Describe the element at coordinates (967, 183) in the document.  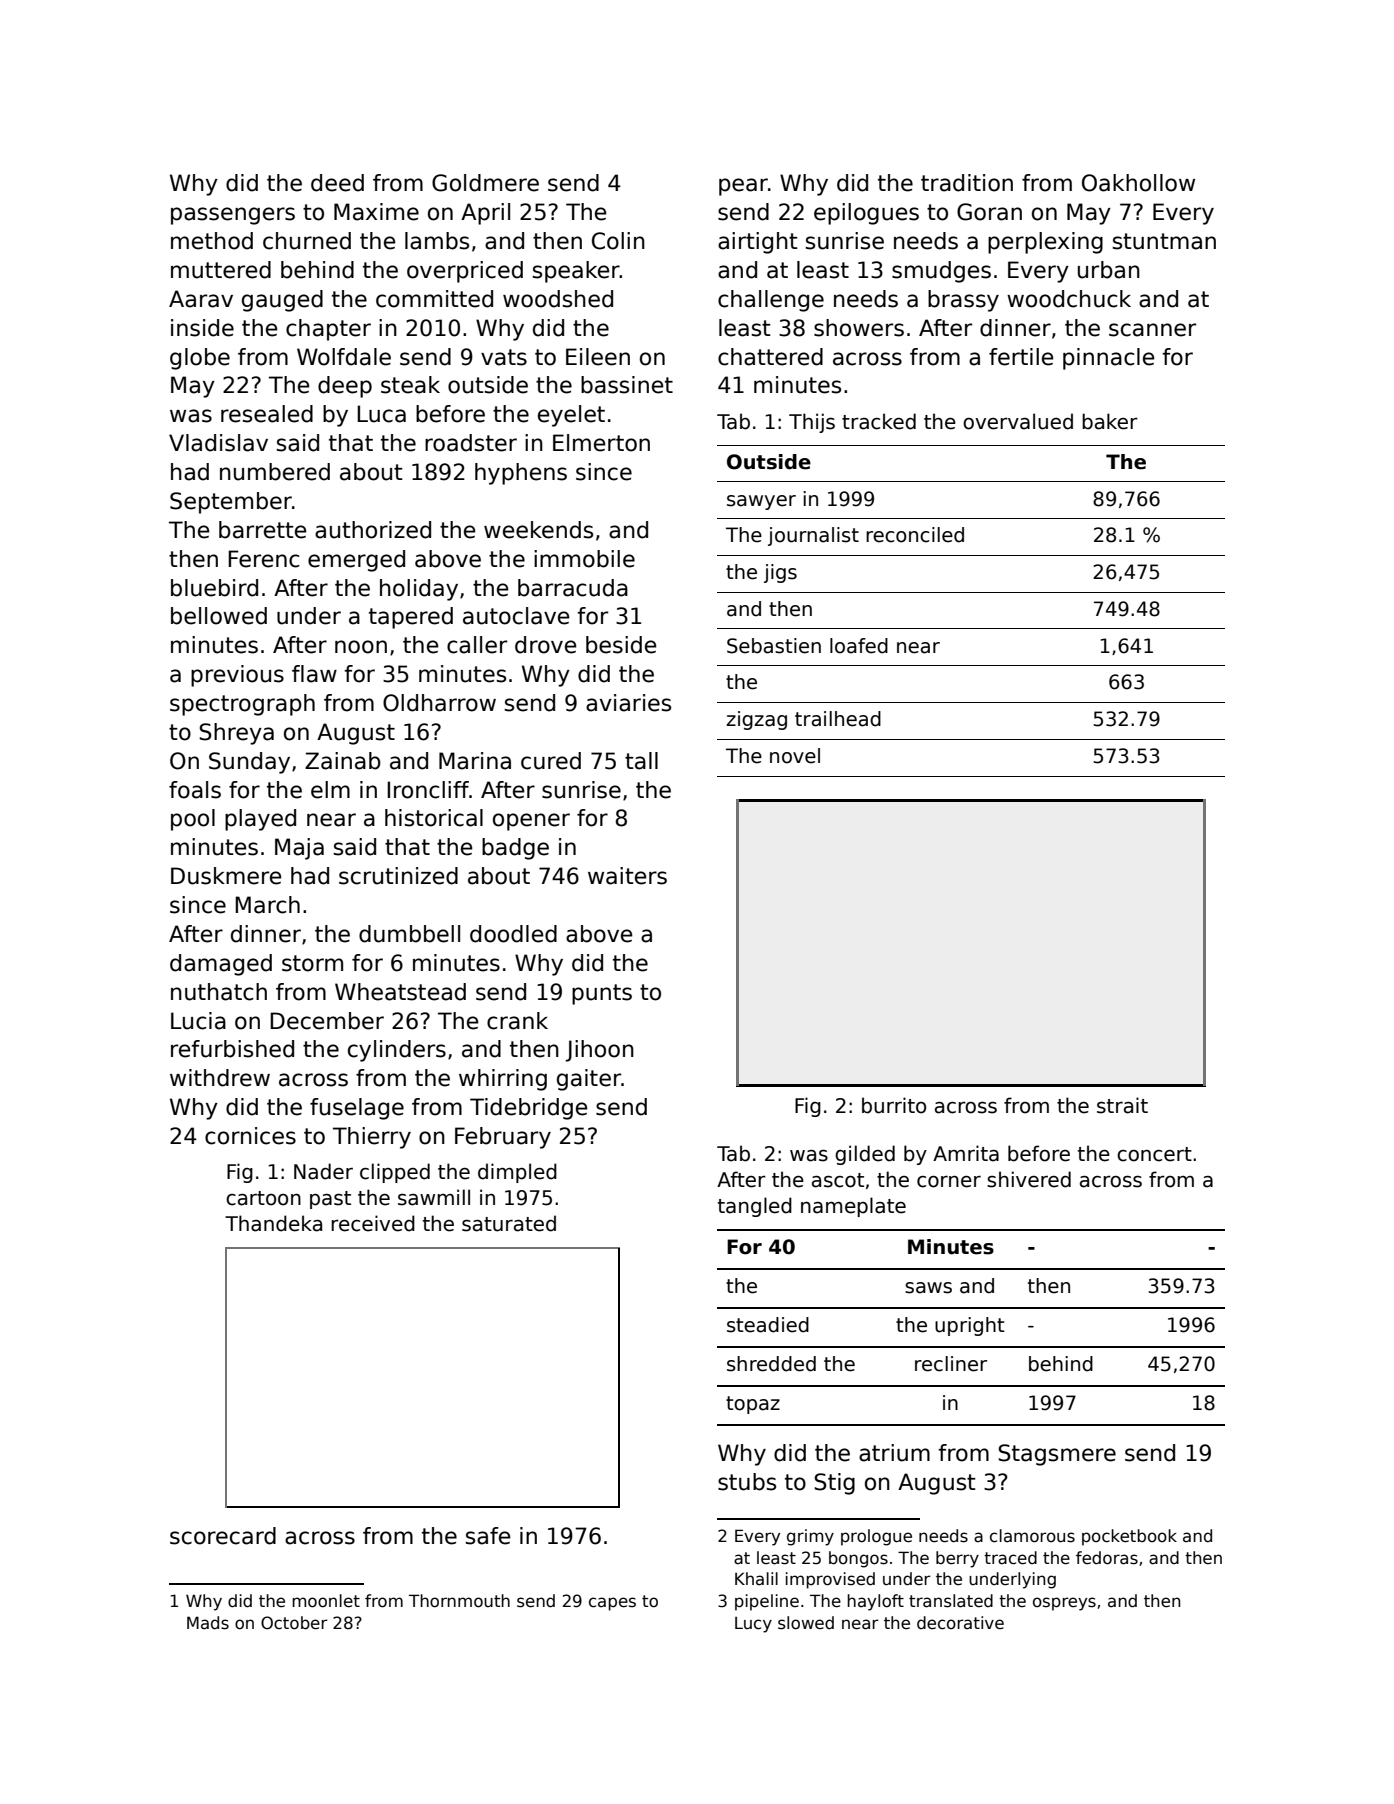
I see `tradition` at that location.
